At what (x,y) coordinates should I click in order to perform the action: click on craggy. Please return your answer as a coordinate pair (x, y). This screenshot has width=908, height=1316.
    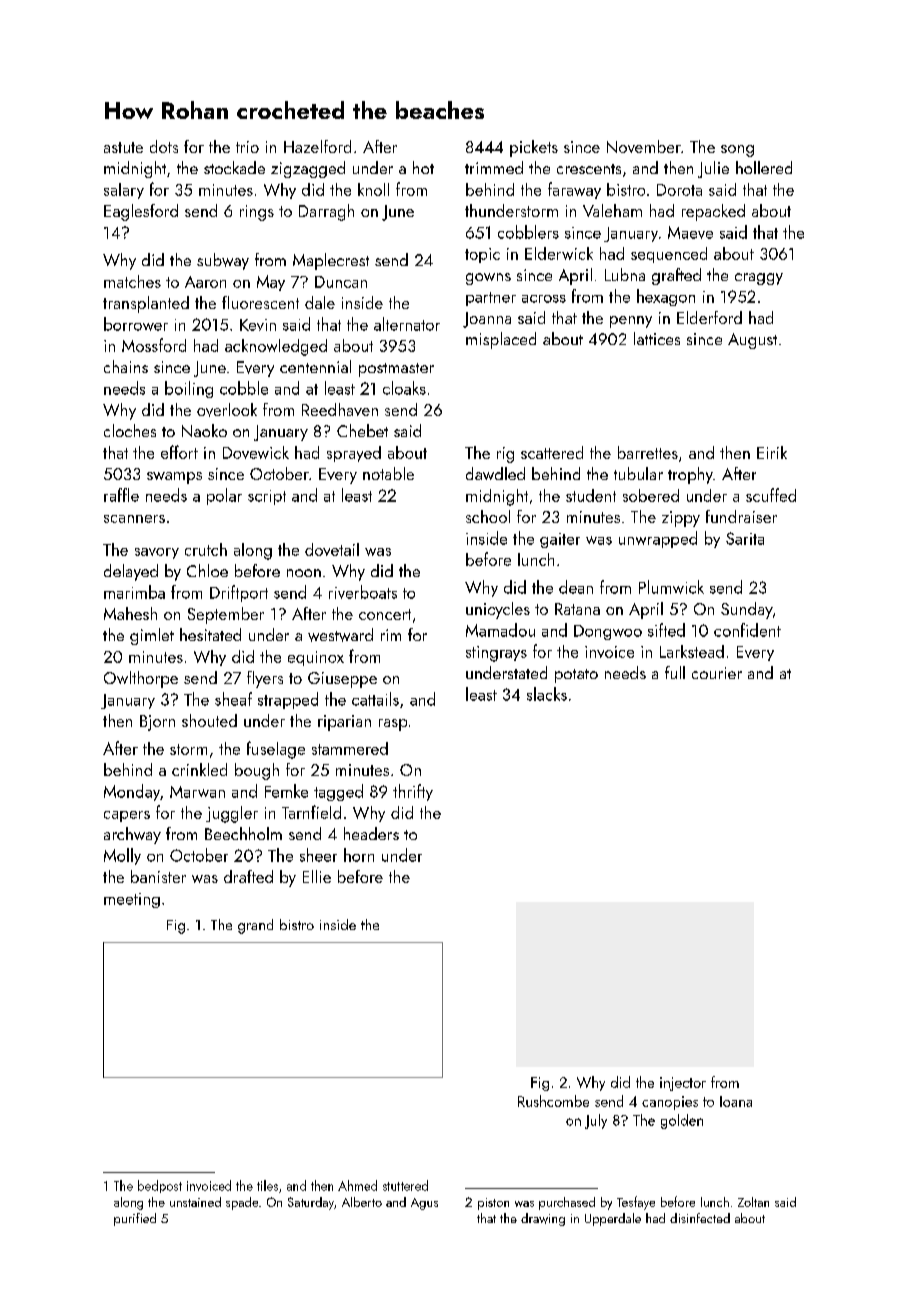
    Looking at the image, I should click on (759, 279).
